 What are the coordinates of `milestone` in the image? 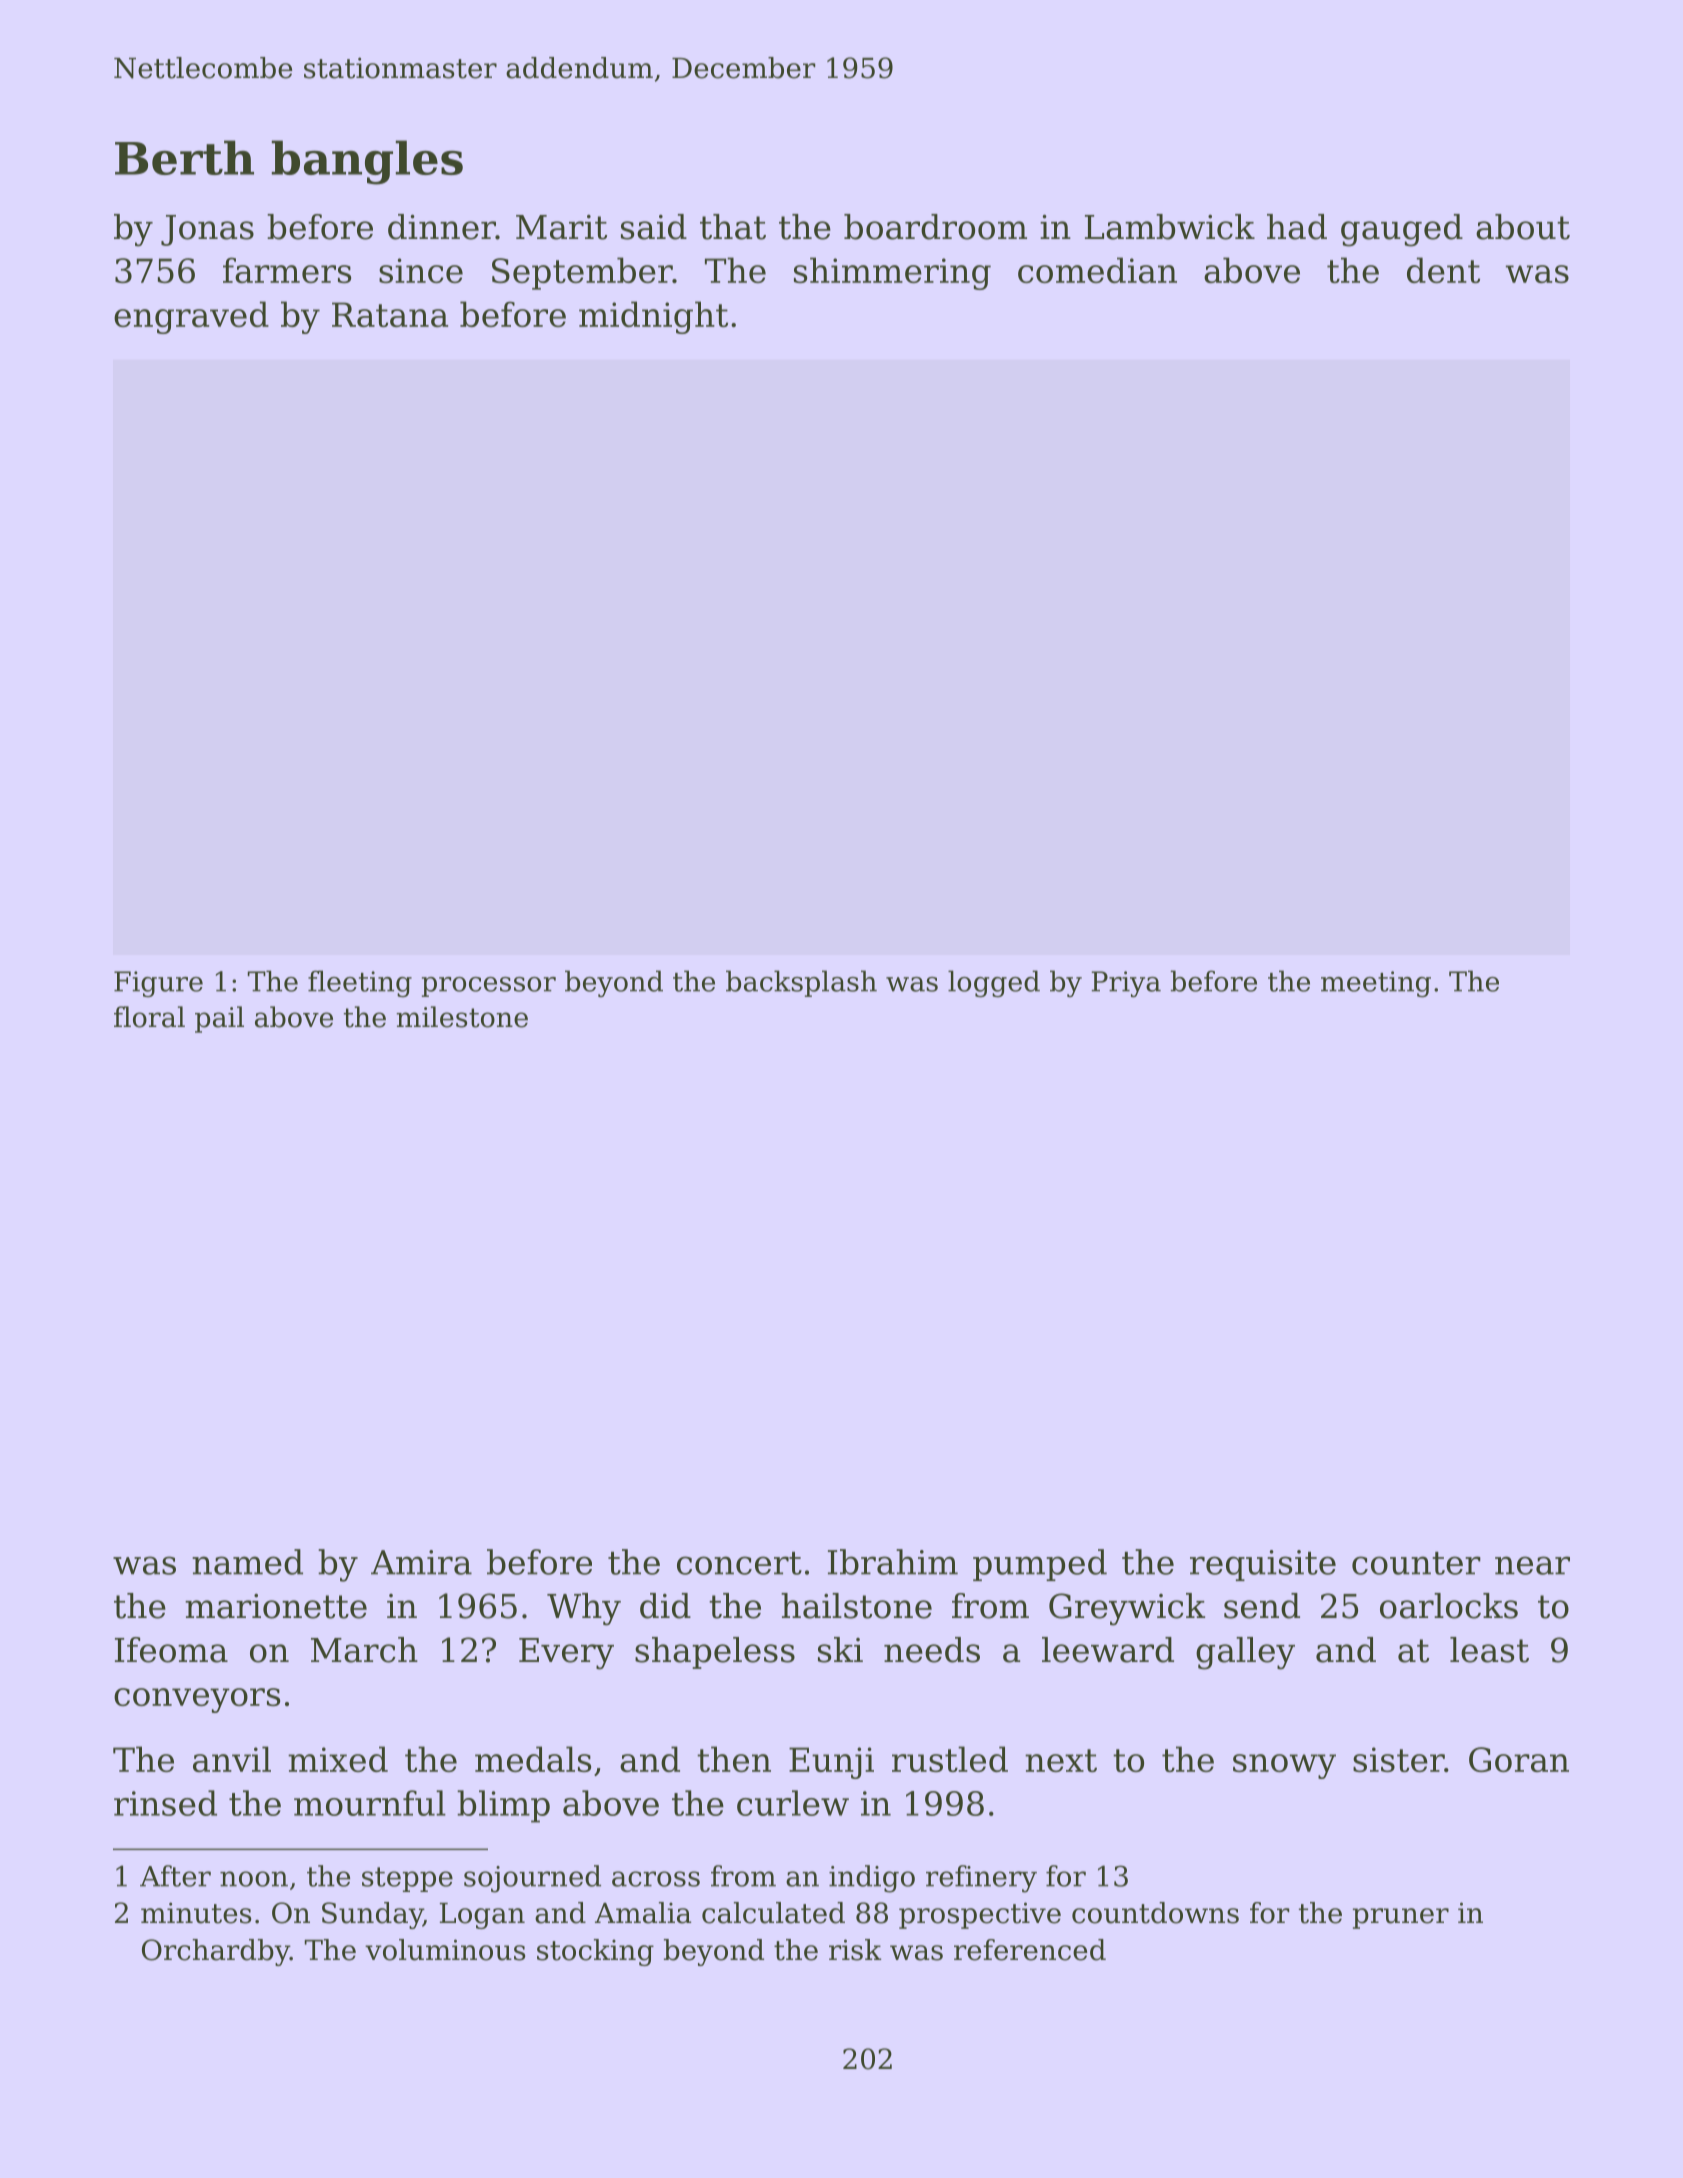 It's located at (462, 1017).
